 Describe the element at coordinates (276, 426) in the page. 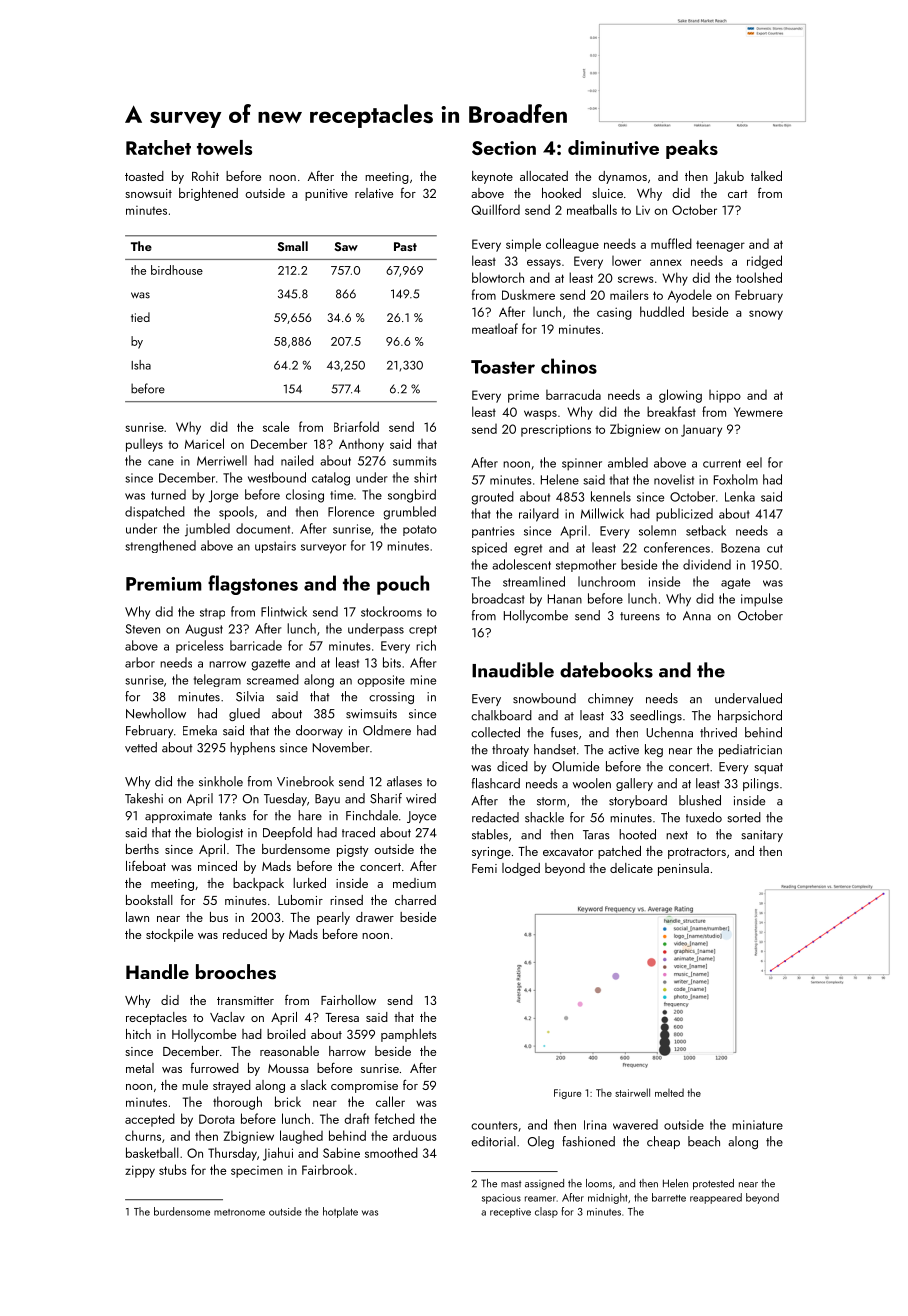

I see `scale` at that location.
